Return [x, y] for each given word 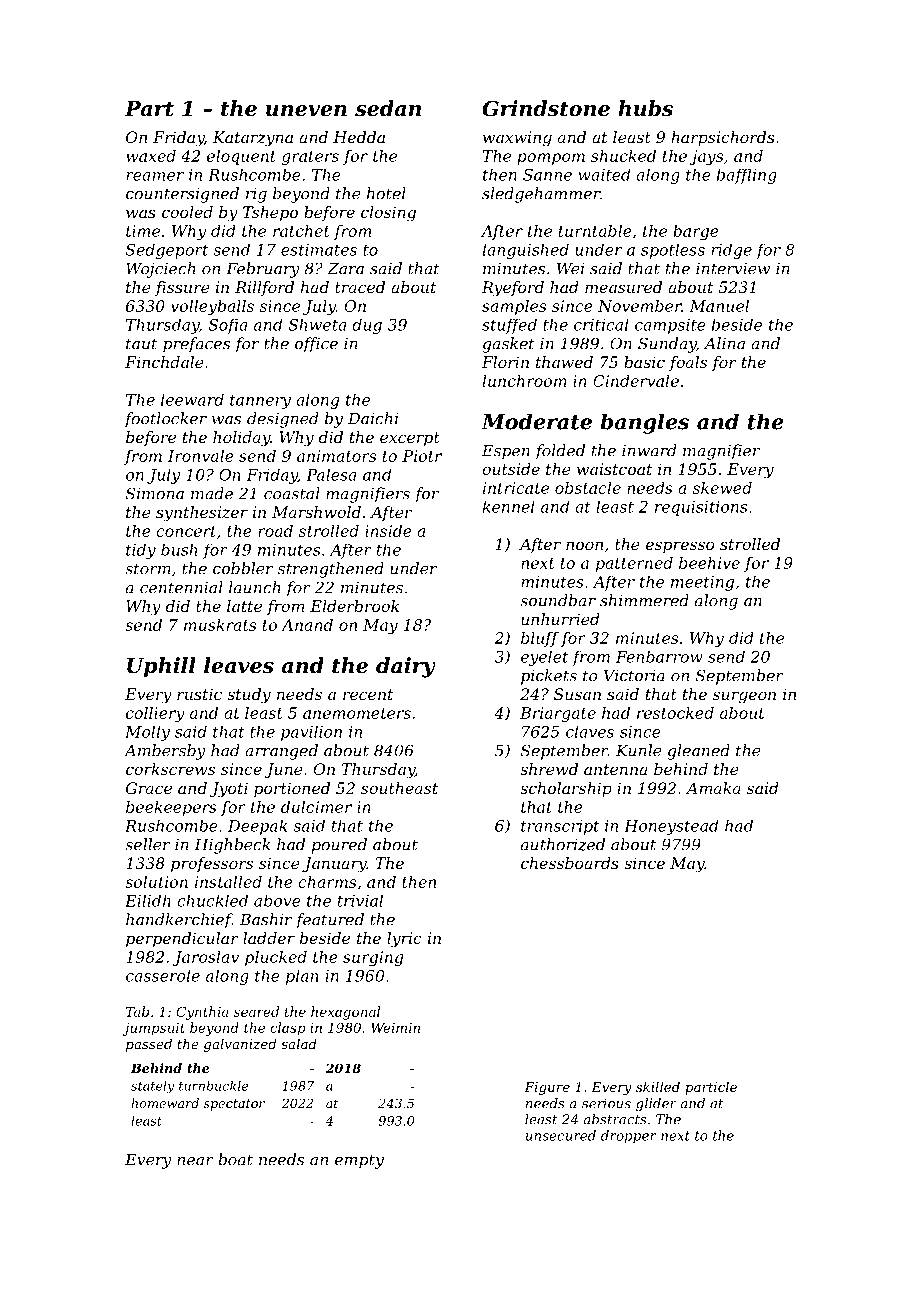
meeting [702, 583]
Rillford [264, 288]
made [212, 493]
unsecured [561, 1135]
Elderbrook [354, 606]
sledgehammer [541, 195]
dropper [629, 1136]
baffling [747, 176]
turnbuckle [213, 1086]
